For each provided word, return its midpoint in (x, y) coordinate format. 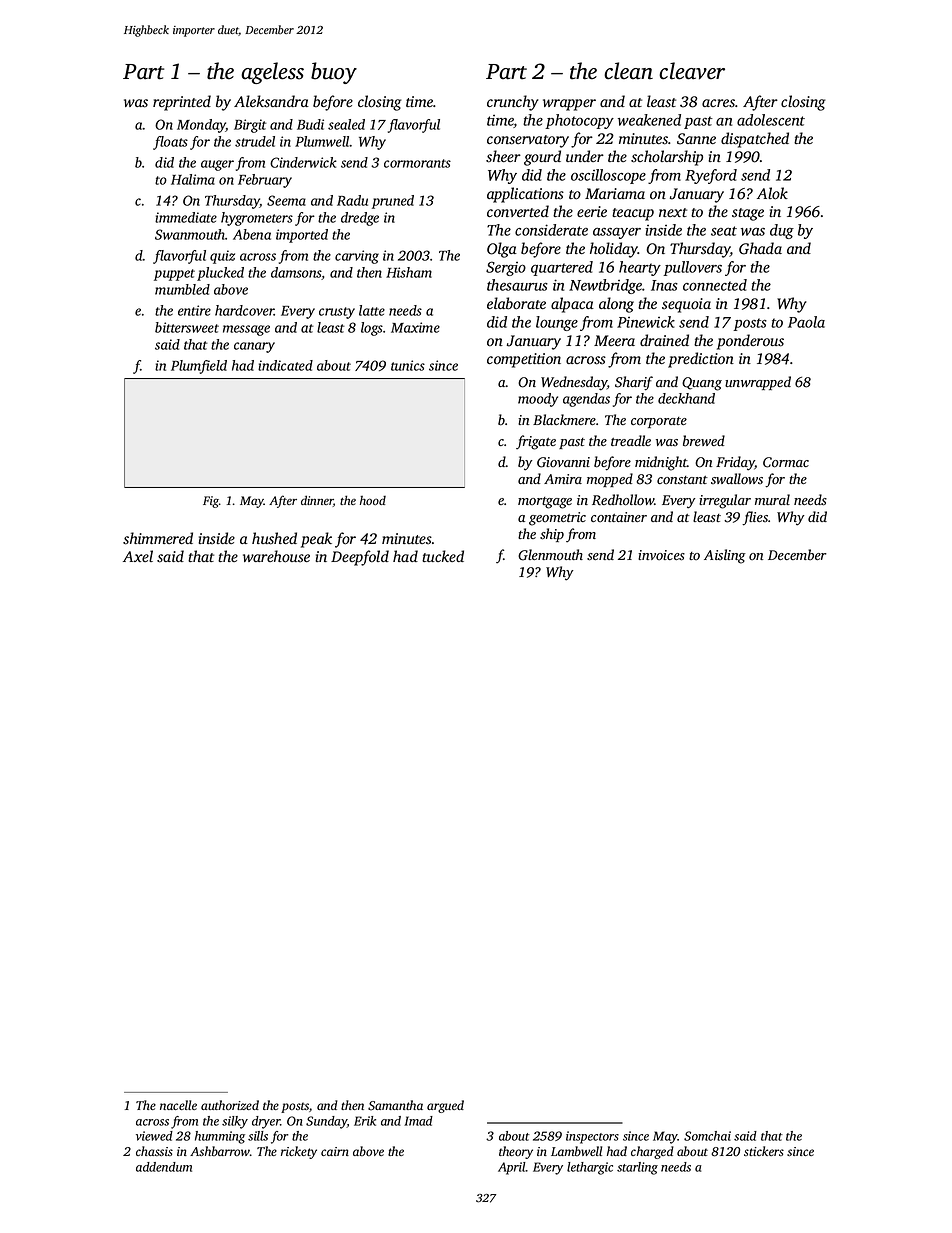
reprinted (182, 103)
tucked (443, 556)
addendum (164, 1167)
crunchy (513, 103)
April (512, 1168)
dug (782, 231)
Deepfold (360, 558)
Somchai (707, 1136)
